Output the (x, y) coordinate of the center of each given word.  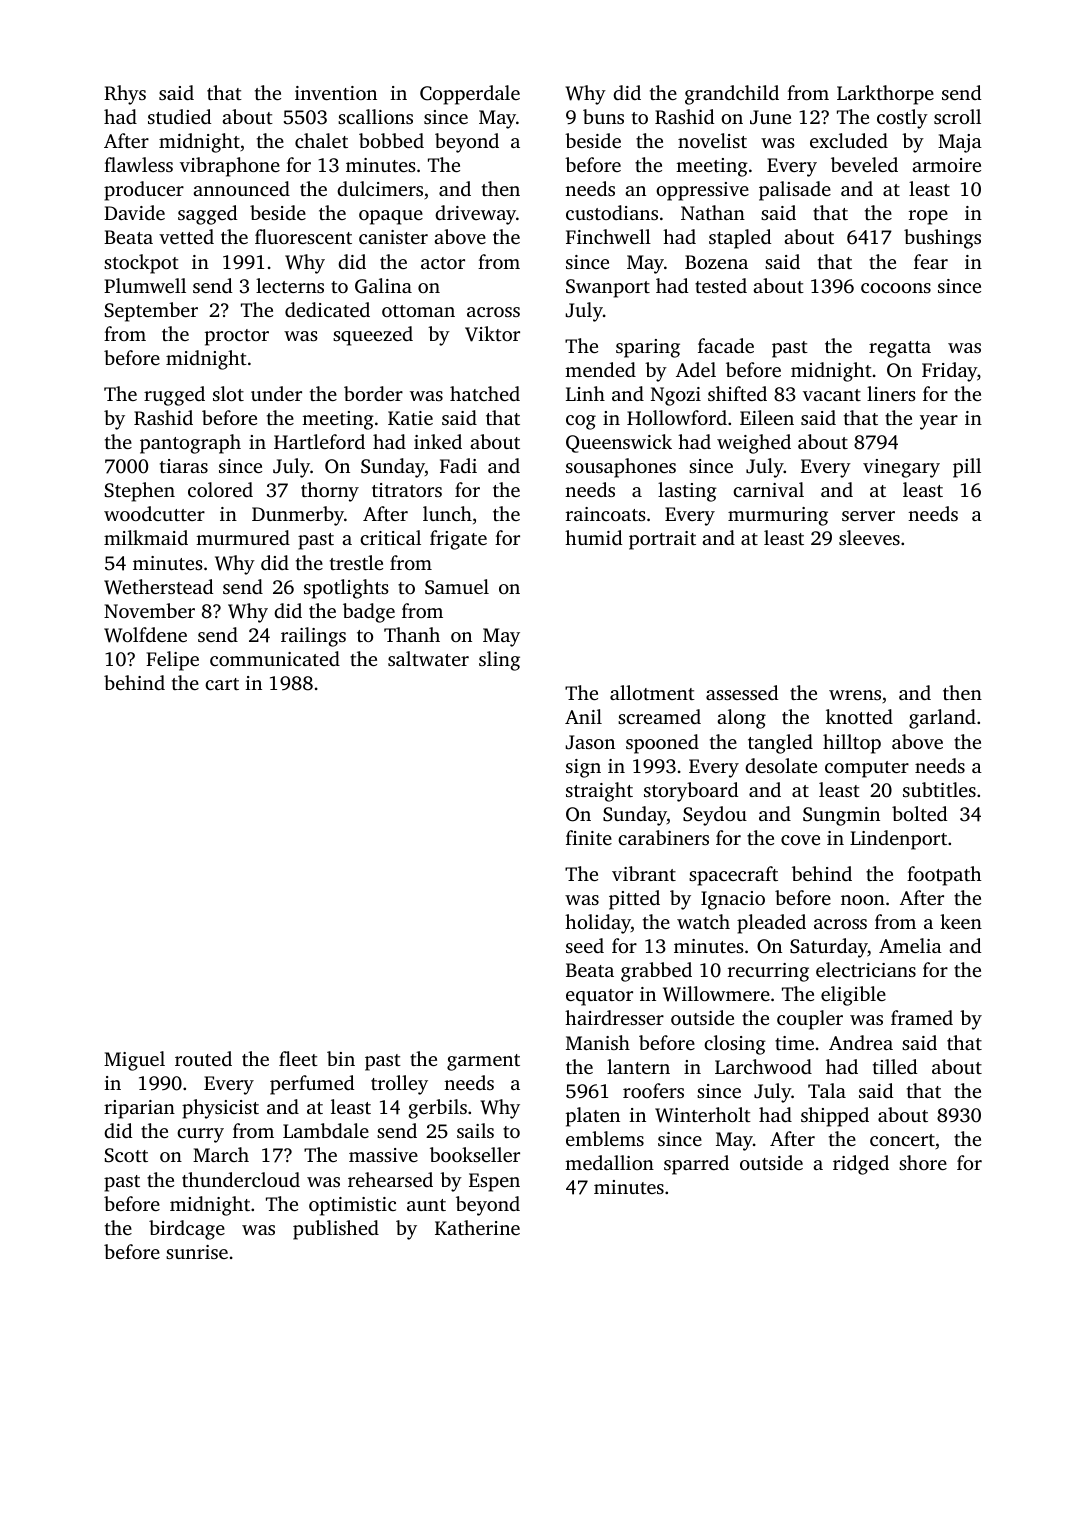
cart (222, 684)
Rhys (125, 95)
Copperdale (470, 95)
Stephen (140, 492)
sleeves (869, 537)
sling (499, 661)
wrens (855, 695)
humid (593, 537)
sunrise (197, 1252)
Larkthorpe (885, 95)
